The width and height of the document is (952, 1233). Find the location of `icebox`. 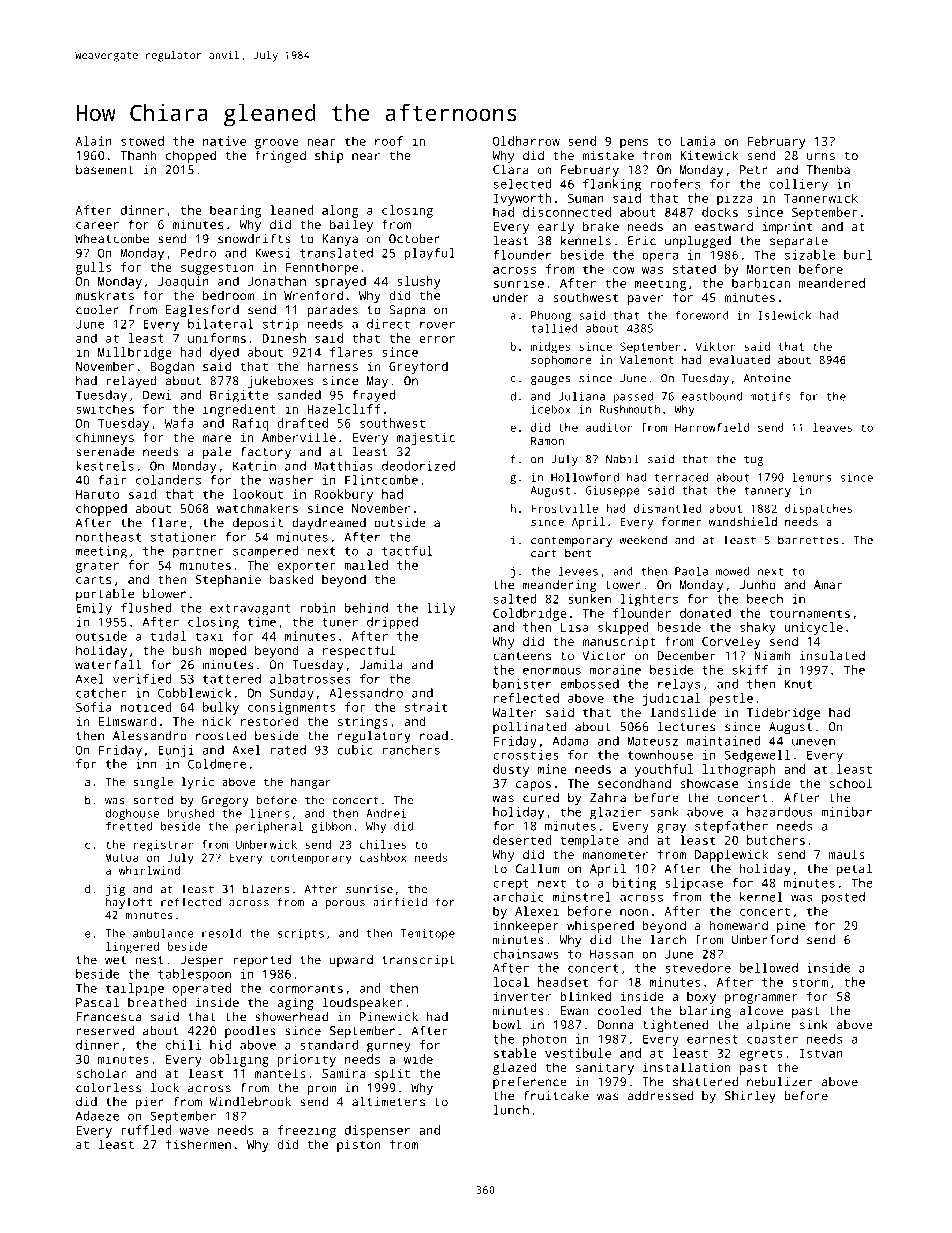

icebox is located at coordinates (551, 409).
